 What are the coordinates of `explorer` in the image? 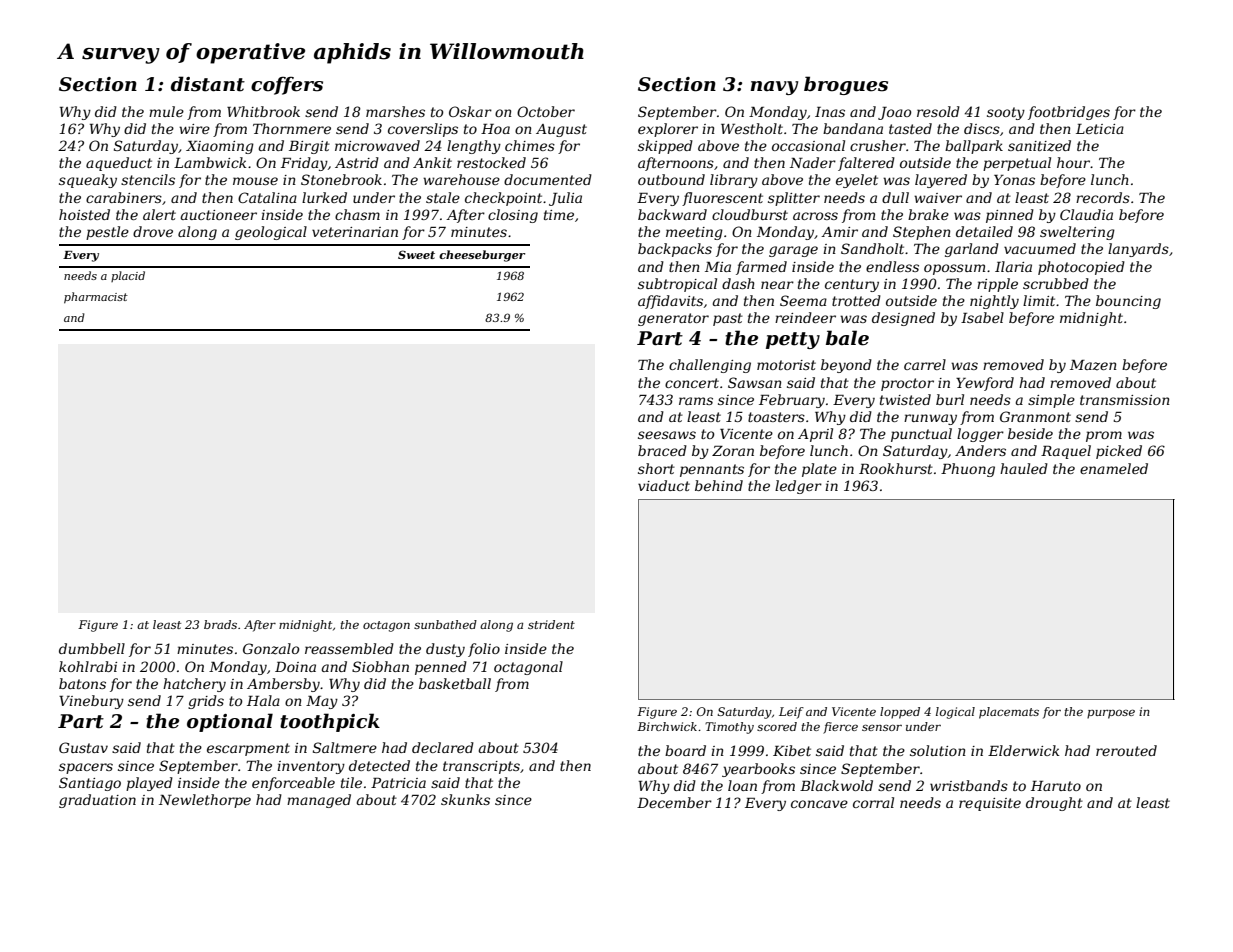 It's located at (668, 130).
